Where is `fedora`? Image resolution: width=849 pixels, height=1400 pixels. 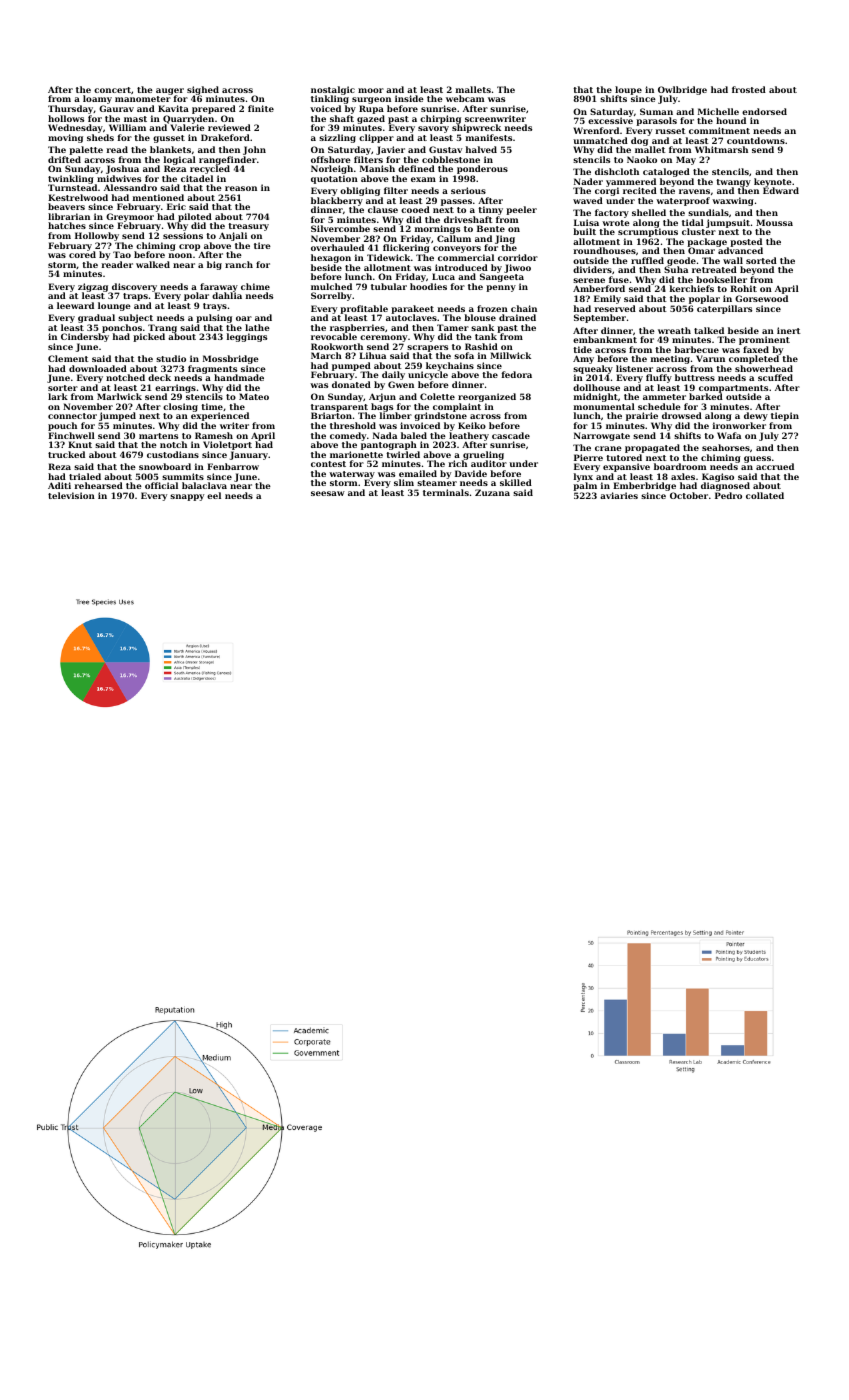 fedora is located at coordinates (517, 374).
